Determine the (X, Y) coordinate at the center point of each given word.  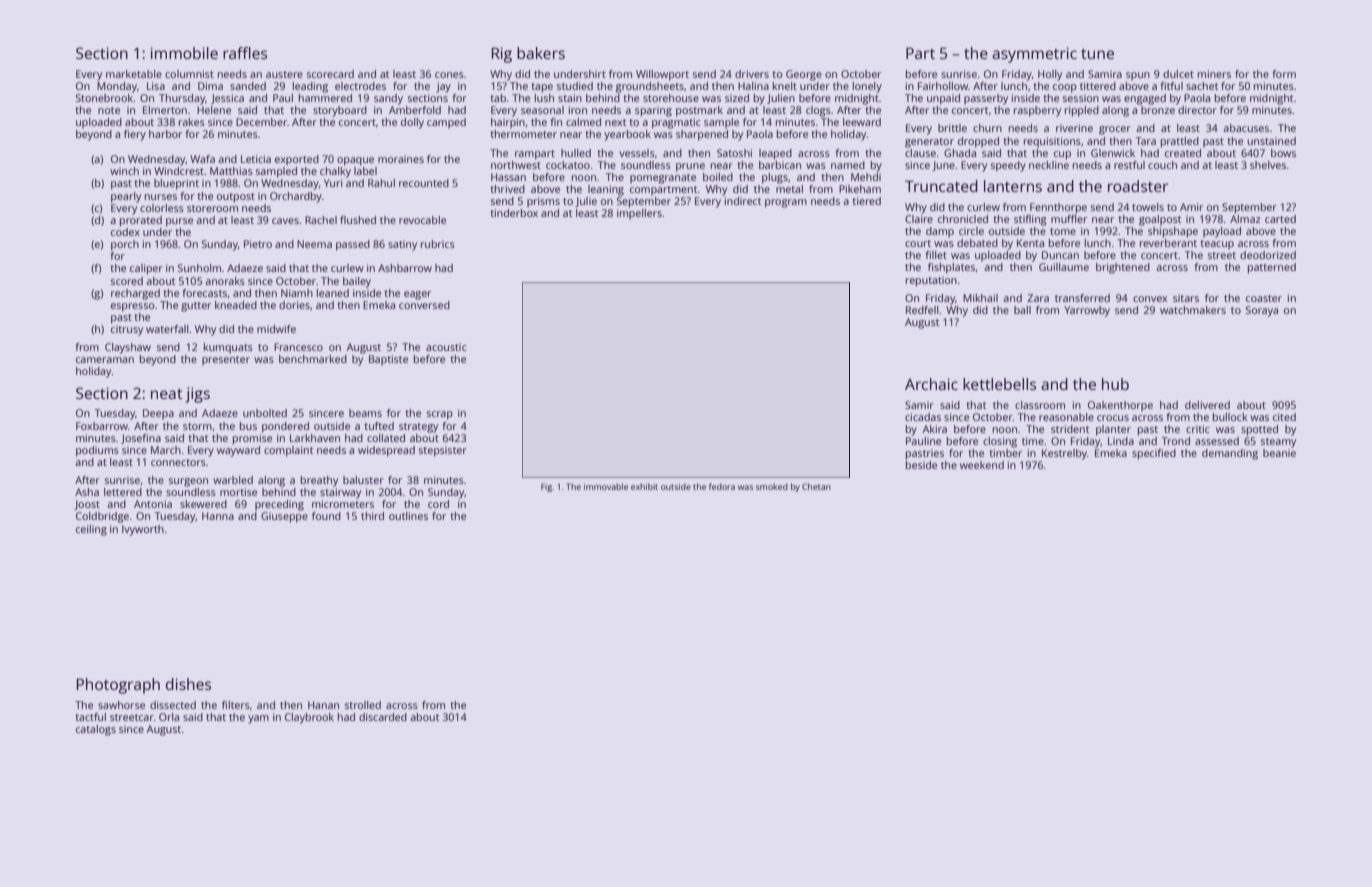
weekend (982, 465)
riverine (1074, 128)
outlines (408, 516)
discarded (383, 717)
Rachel (321, 220)
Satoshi (734, 153)
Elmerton (165, 110)
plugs (775, 178)
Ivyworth (143, 530)
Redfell (922, 310)
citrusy (127, 330)
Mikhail (980, 298)
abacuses (1246, 128)
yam (258, 719)
